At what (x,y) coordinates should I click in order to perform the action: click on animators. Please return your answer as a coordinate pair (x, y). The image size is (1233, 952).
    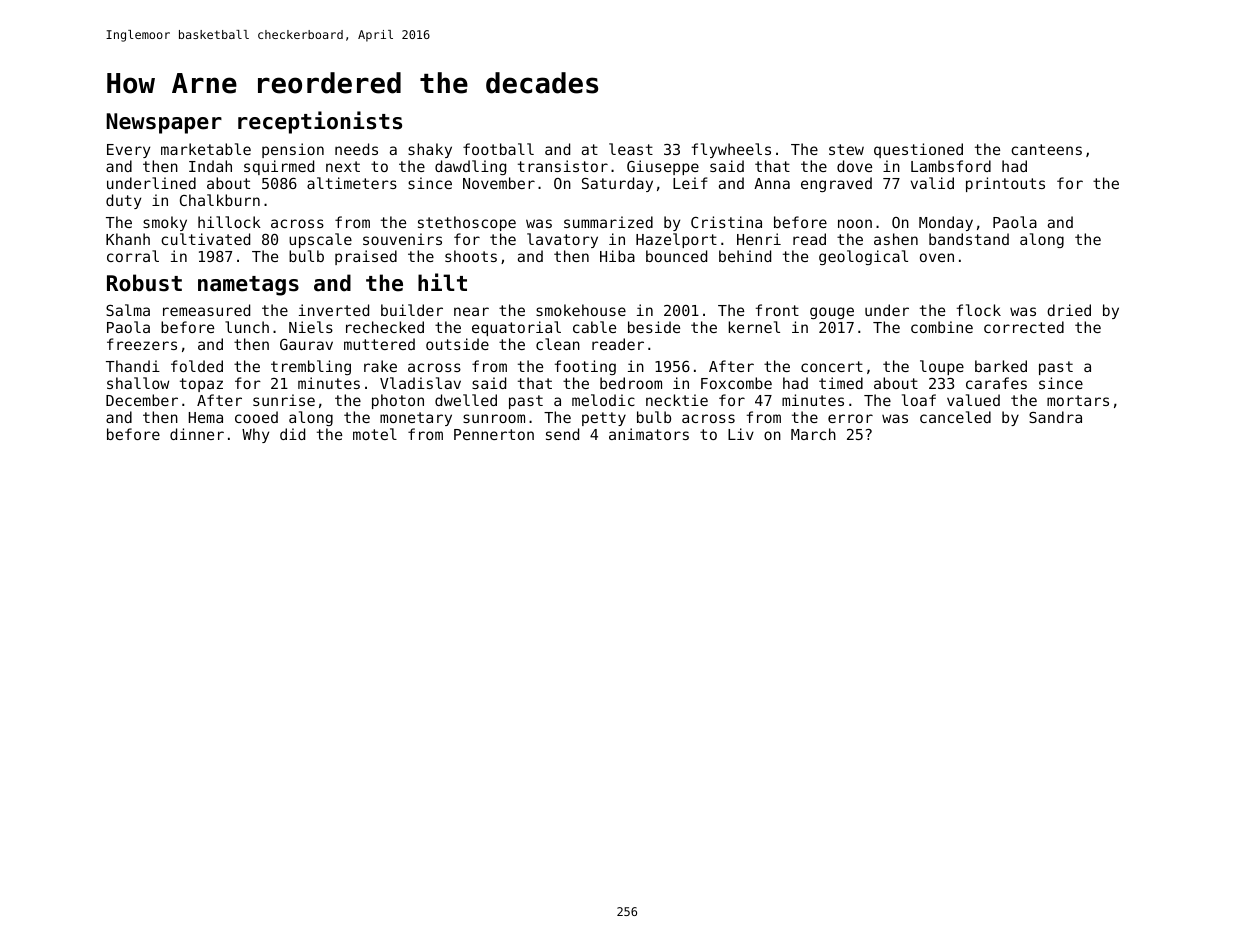
    Looking at the image, I should click on (649, 434).
